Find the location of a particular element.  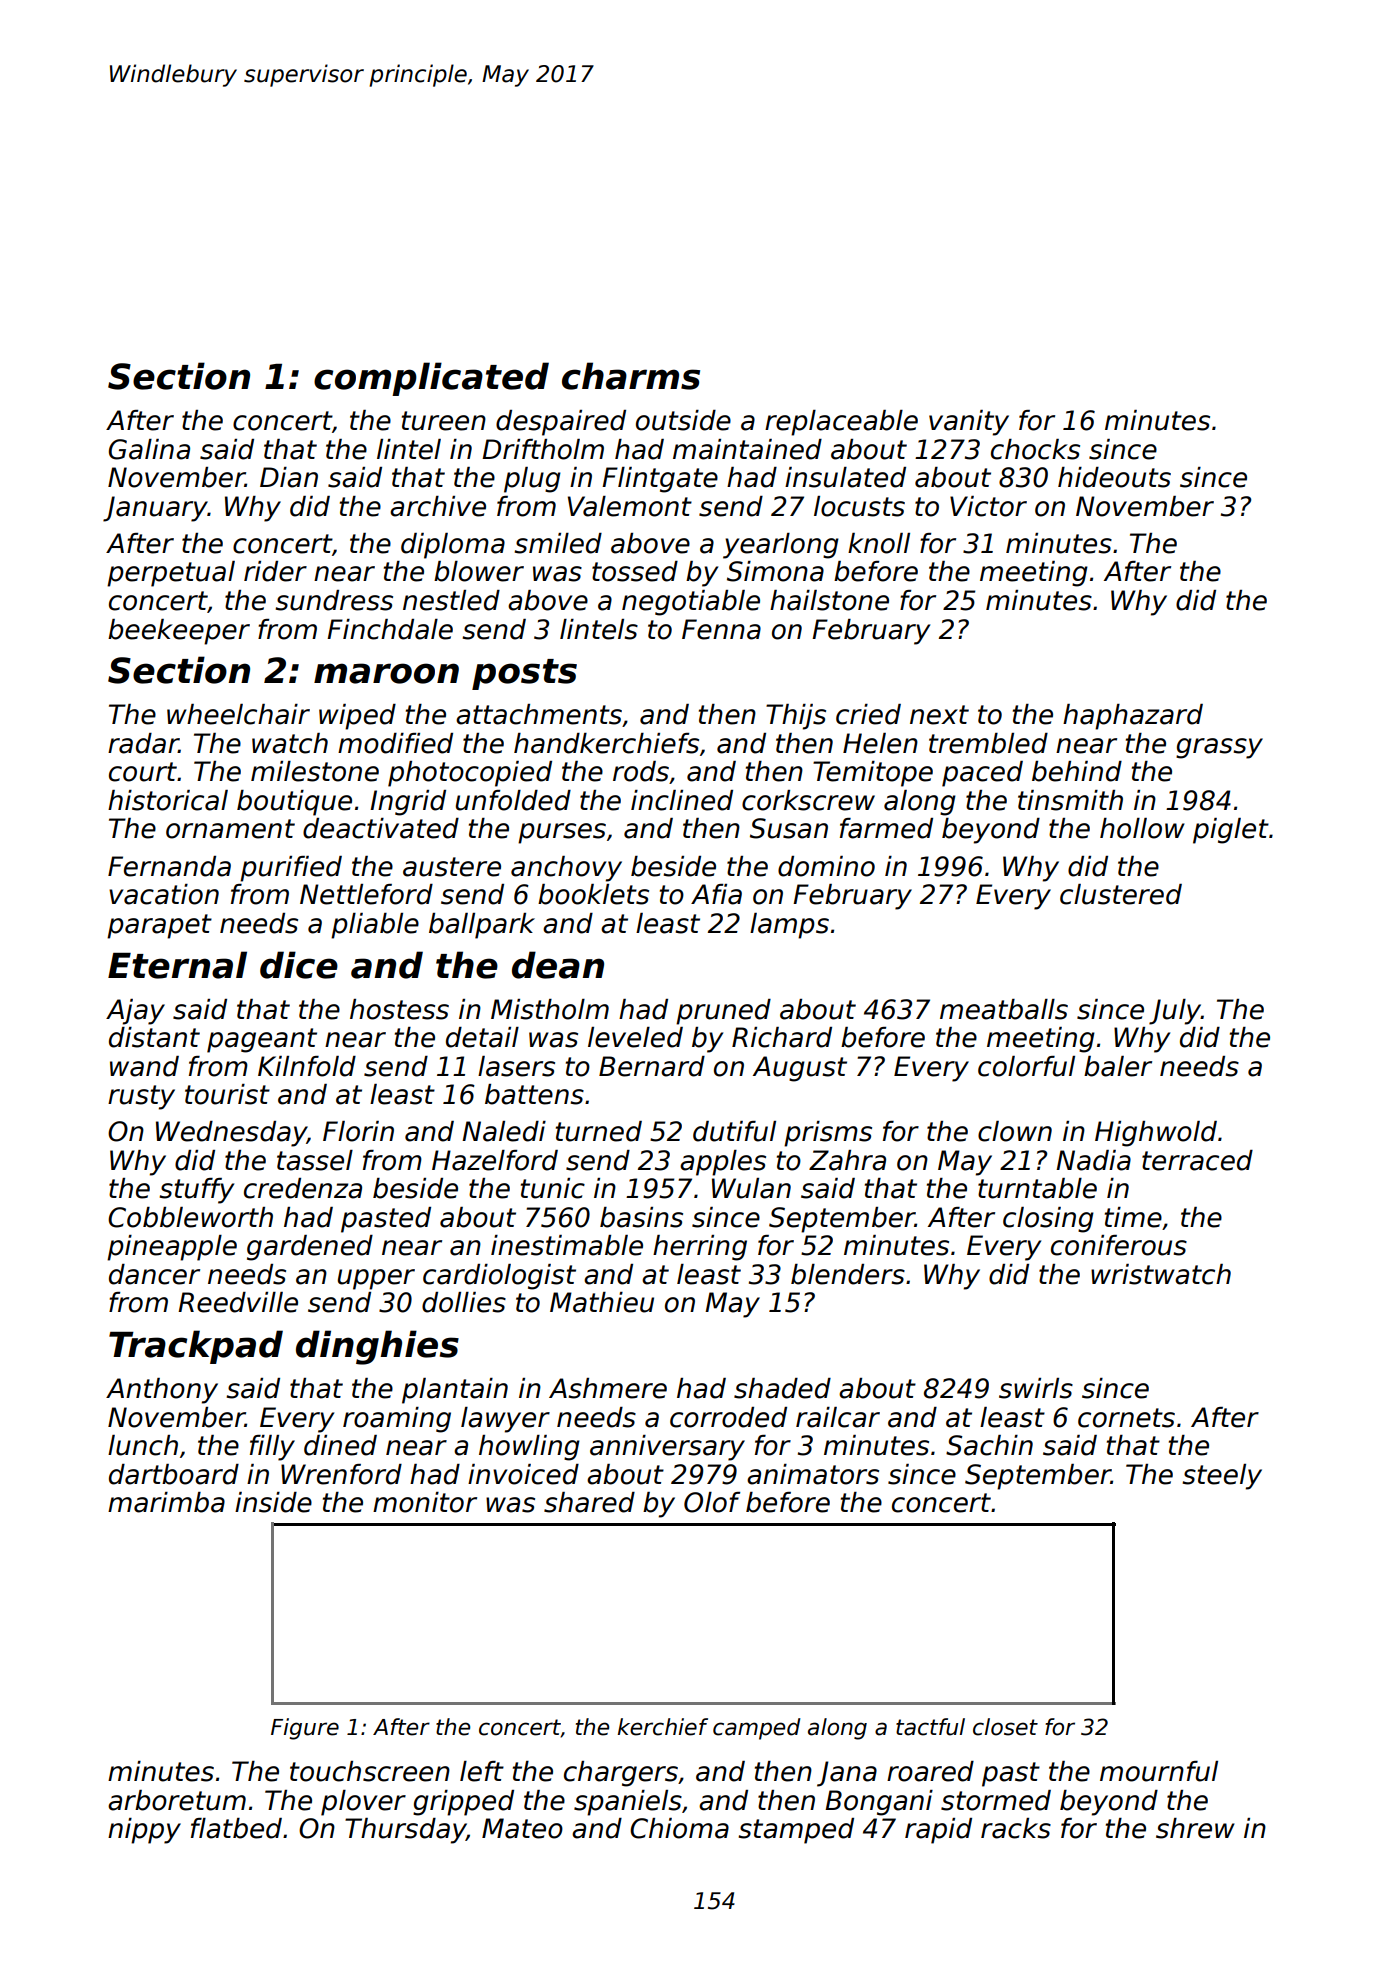

negotiable is located at coordinates (691, 603).
